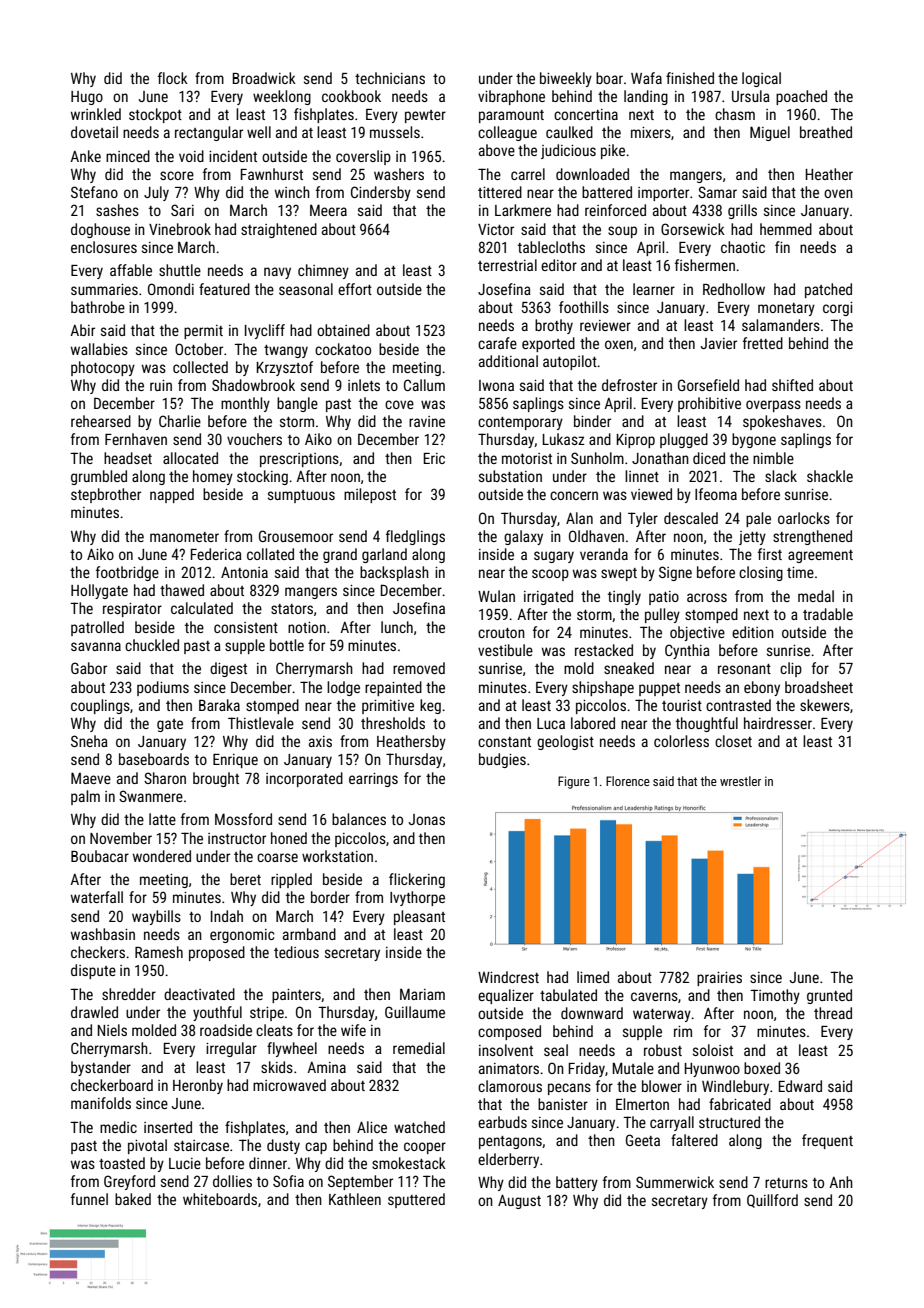 This document has width=924, height=1308. I want to click on substation, so click(510, 476).
